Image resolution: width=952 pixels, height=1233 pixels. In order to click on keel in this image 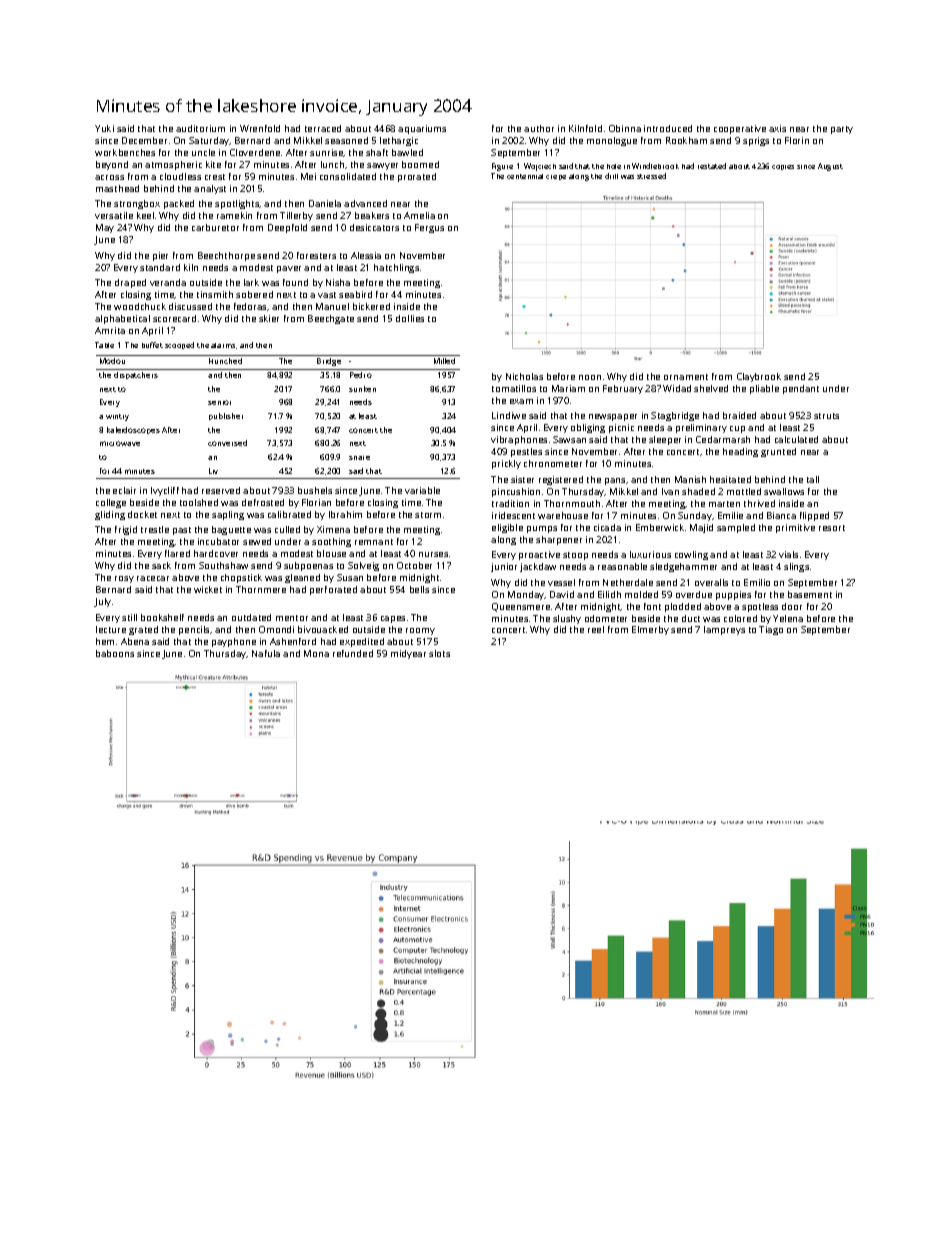, I will do `click(145, 215)`.
